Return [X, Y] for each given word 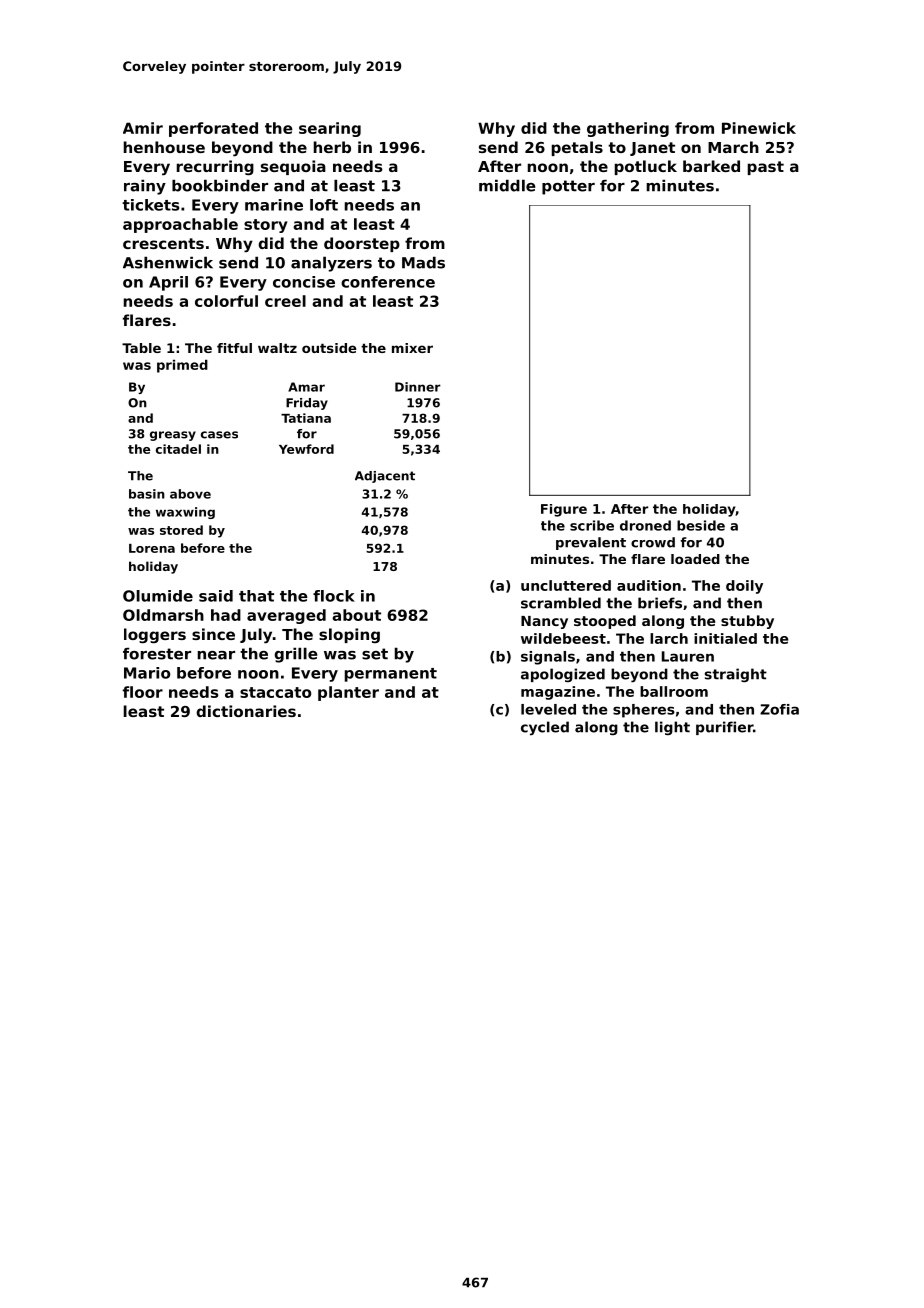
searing [330, 129]
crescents [163, 243]
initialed [725, 638]
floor [143, 692]
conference [388, 282]
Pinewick [759, 128]
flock [334, 596]
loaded [695, 559]
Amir [143, 128]
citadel [178, 449]
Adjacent [385, 477]
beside [701, 525]
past [766, 168]
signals [548, 658]
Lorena [152, 548]
